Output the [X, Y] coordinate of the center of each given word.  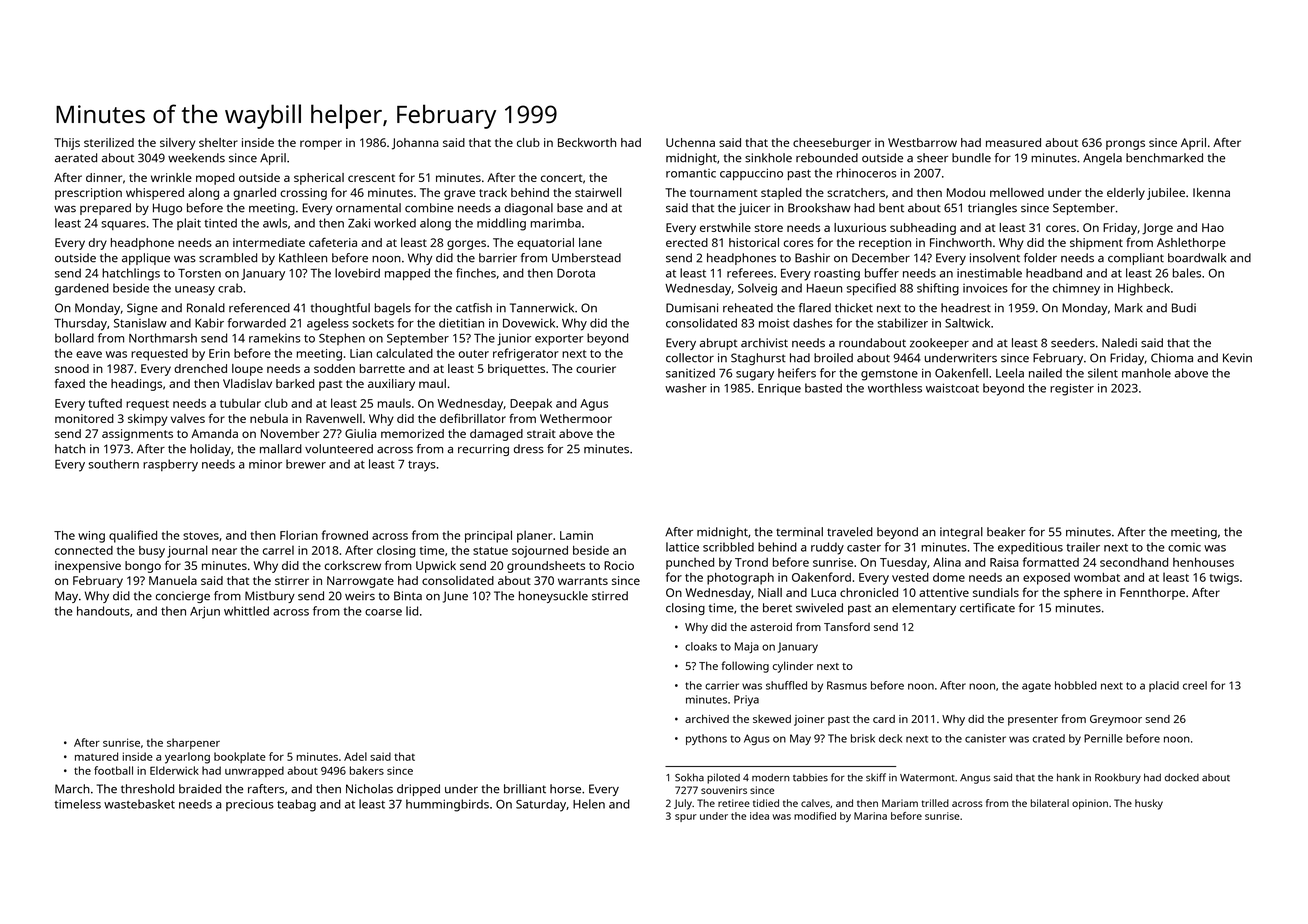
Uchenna [690, 142]
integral [961, 533]
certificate [987, 608]
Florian [299, 535]
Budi [1184, 308]
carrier [722, 685]
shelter [218, 142]
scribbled [728, 547]
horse [565, 789]
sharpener [193, 743]
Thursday [80, 324]
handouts [103, 611]
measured [1013, 142]
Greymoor [1116, 720]
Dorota [576, 273]
